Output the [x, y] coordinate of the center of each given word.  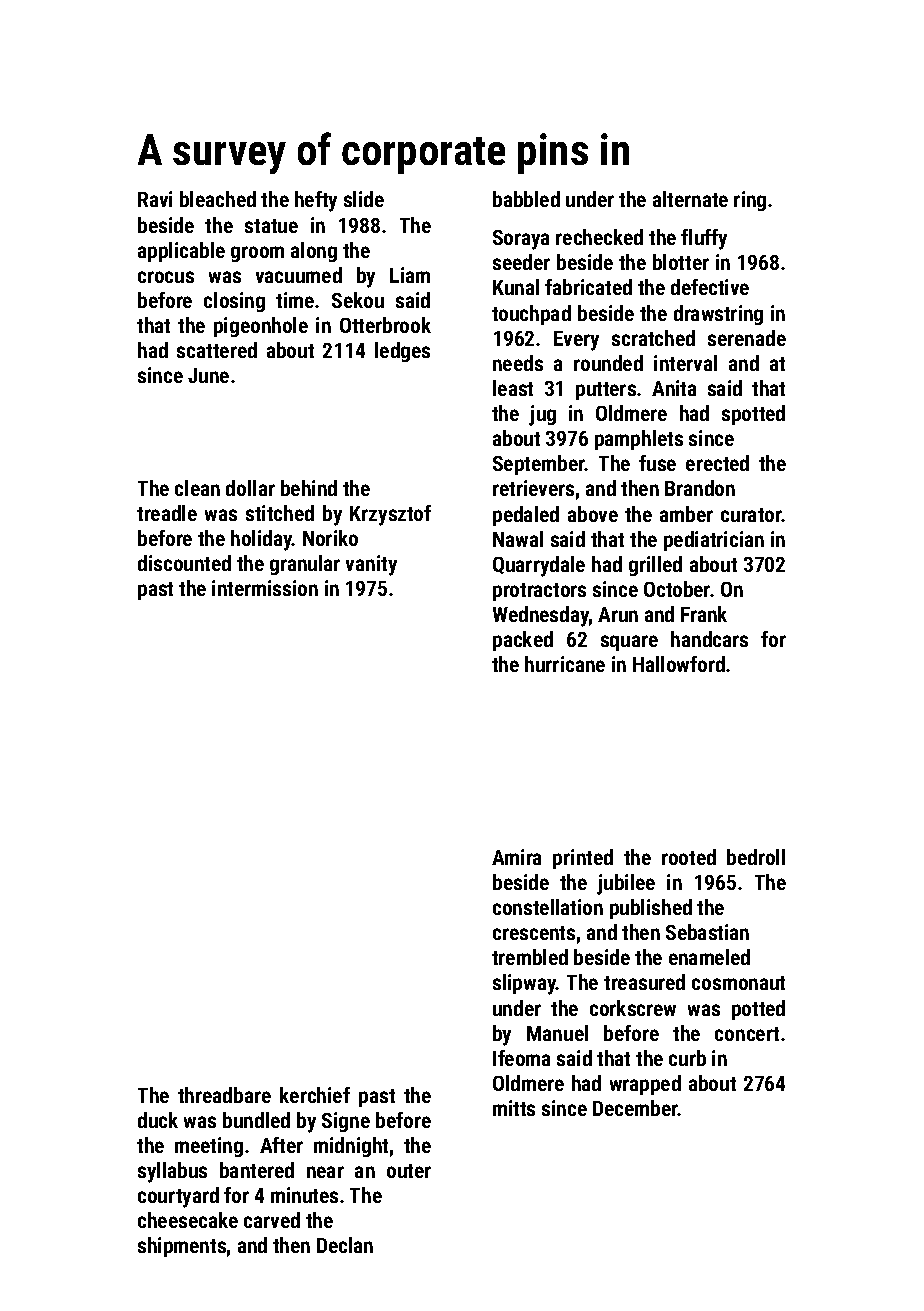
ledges [402, 352]
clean [197, 488]
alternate [690, 199]
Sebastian [707, 932]
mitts [514, 1108]
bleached [218, 199]
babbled [526, 199]
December [635, 1108]
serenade [747, 338]
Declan [345, 1245]
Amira [516, 857]
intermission [265, 588]
